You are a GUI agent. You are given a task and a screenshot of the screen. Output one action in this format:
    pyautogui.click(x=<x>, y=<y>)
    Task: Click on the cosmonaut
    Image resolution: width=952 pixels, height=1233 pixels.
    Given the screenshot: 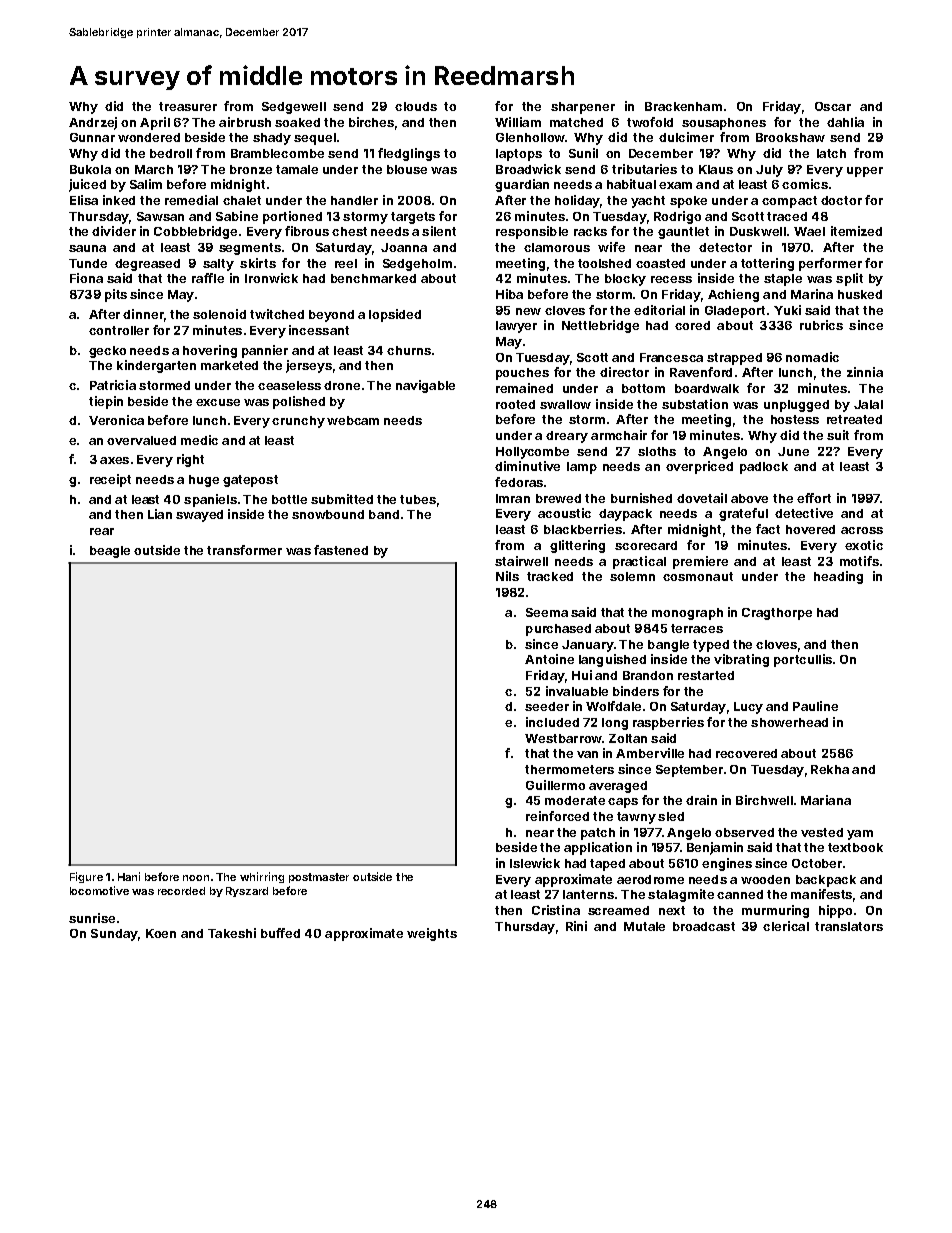 What is the action you would take?
    pyautogui.click(x=698, y=576)
